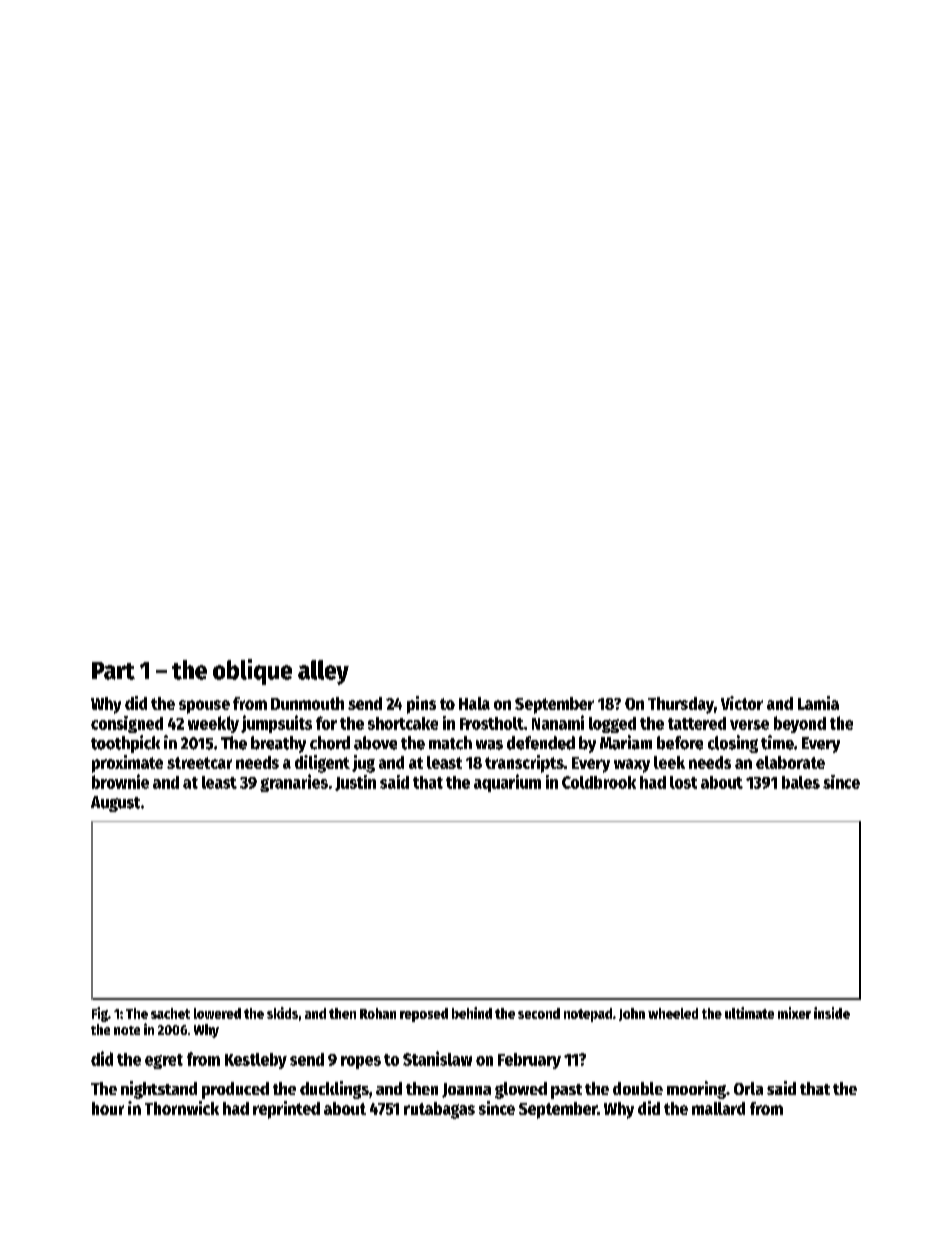 This screenshot has width=952, height=1233. What do you see at coordinates (256, 1061) in the screenshot?
I see `Kestleby` at bounding box center [256, 1061].
